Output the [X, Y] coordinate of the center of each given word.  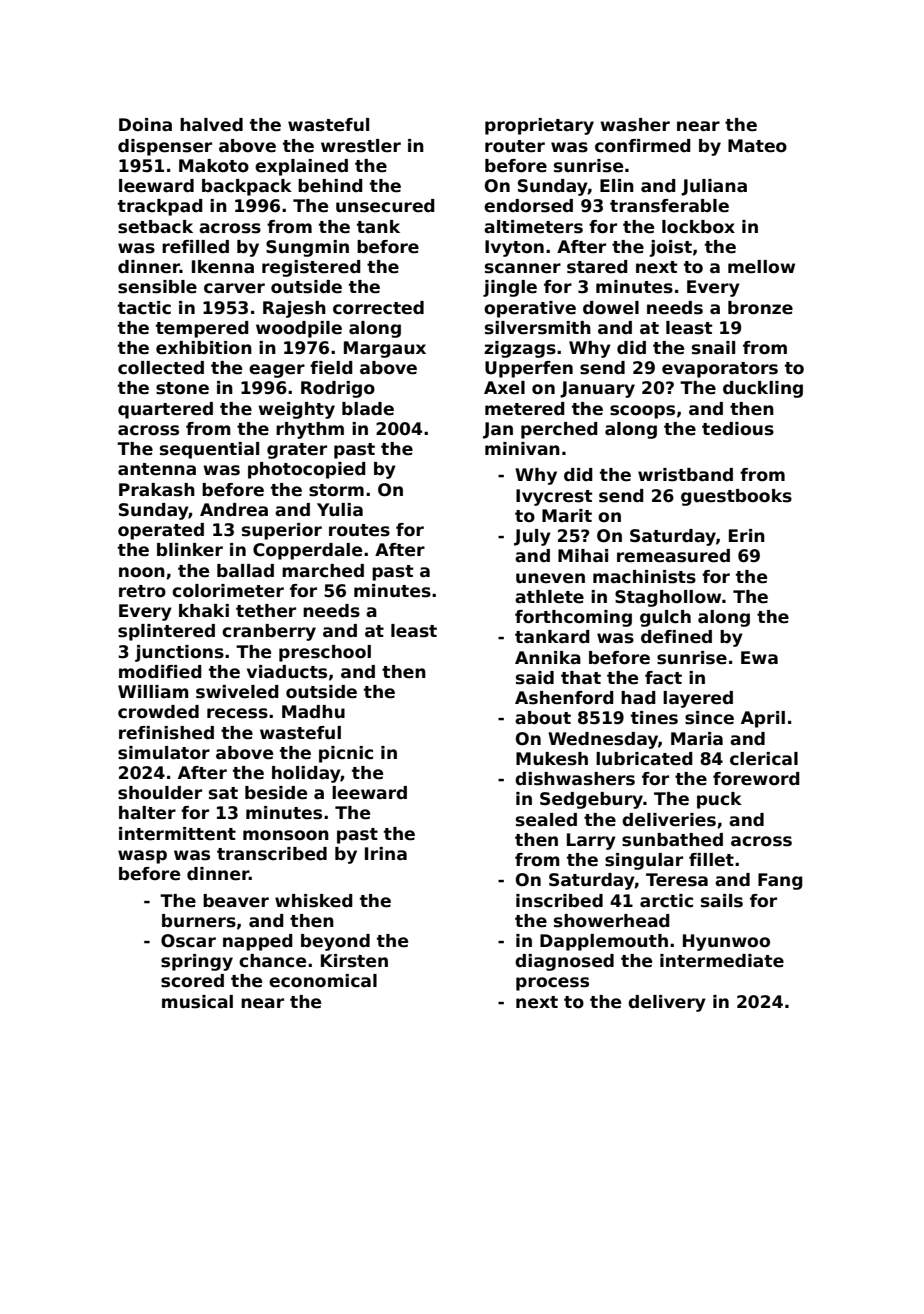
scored [192, 981]
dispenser [165, 147]
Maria [697, 739]
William [153, 691]
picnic [346, 754]
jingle [510, 288]
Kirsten [354, 961]
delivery [667, 1003]
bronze [760, 308]
